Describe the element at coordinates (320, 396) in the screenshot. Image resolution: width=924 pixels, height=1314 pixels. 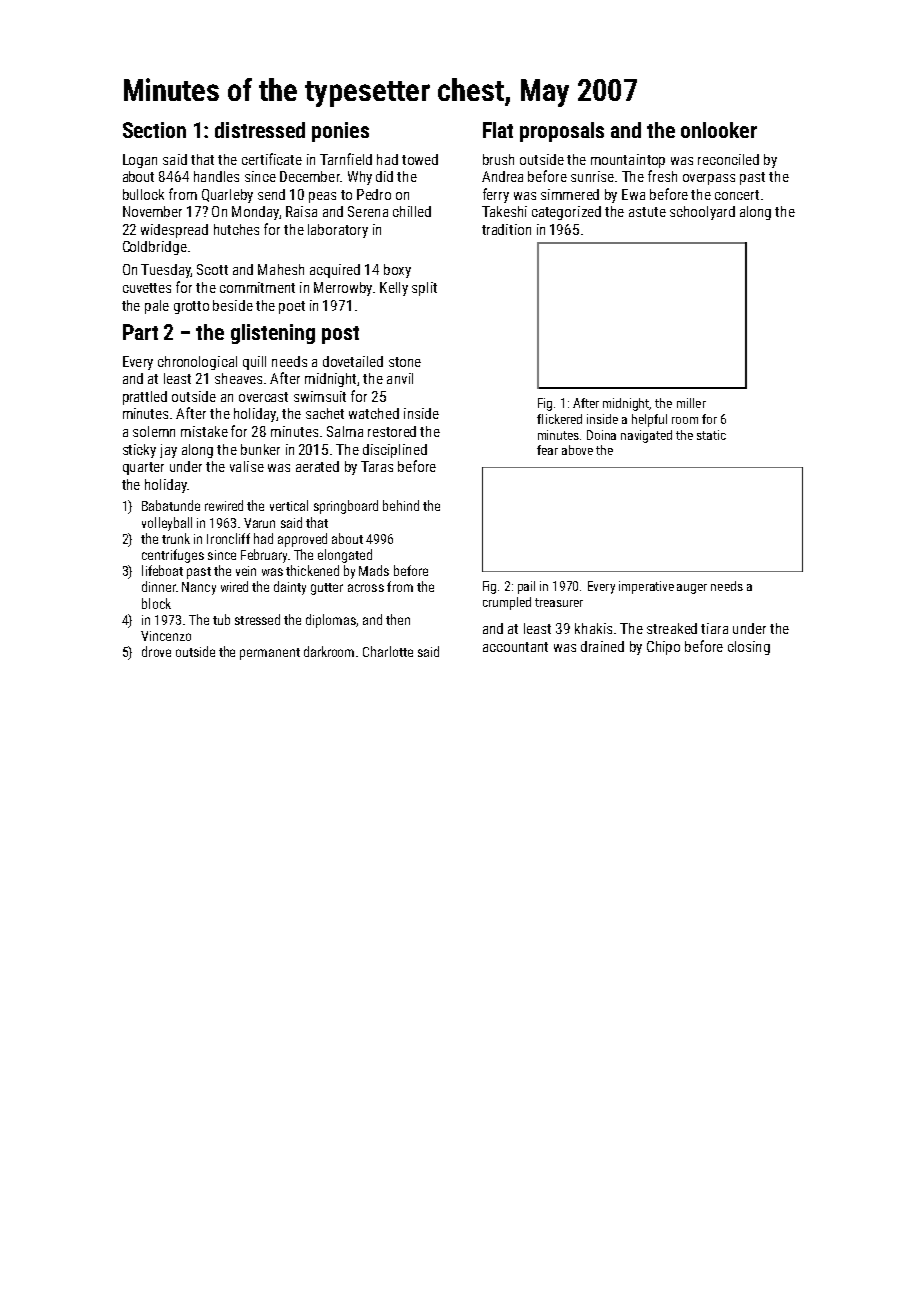
I see `swimsuit` at that location.
